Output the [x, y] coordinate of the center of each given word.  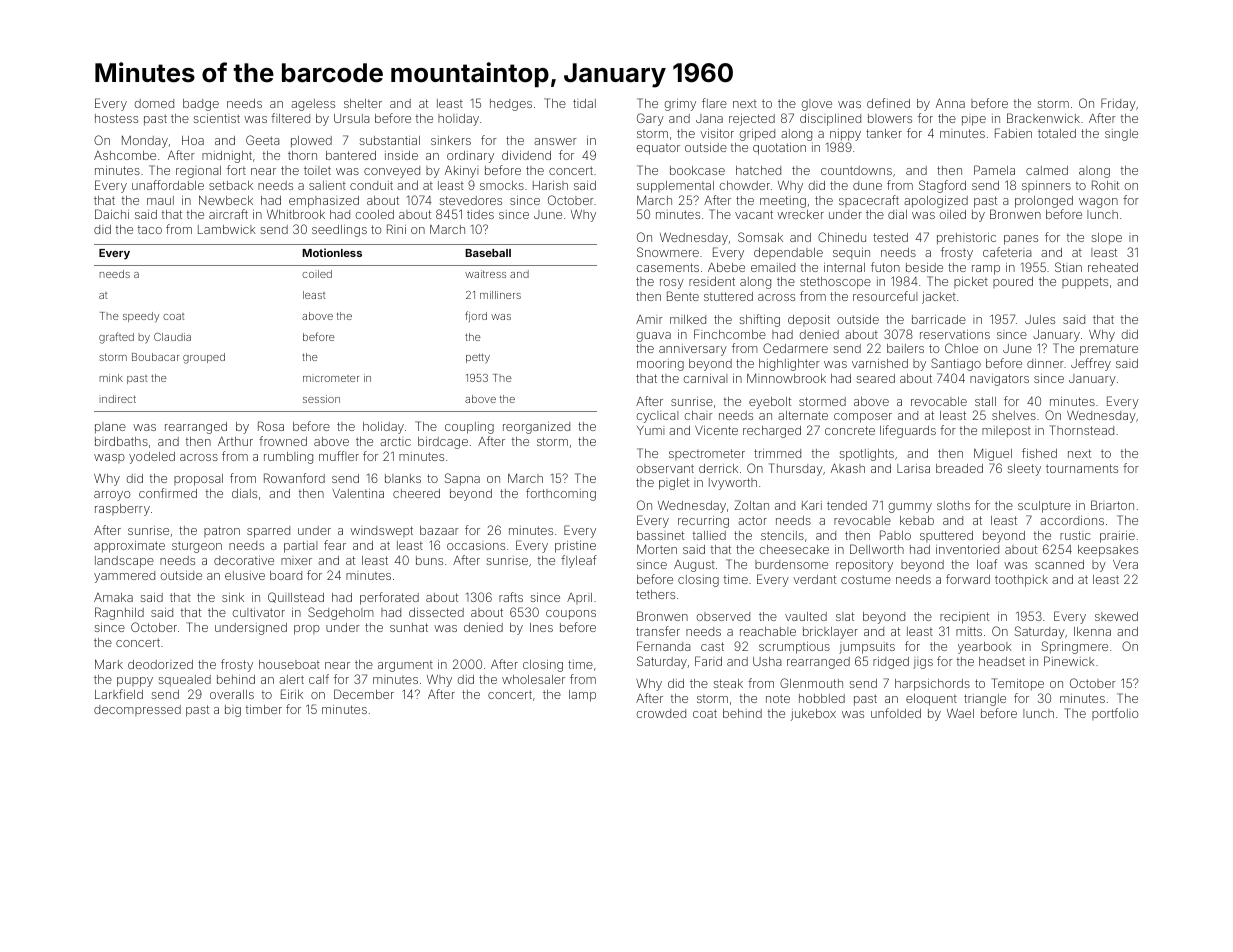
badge [201, 105]
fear [335, 545]
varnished [880, 363]
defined [888, 103]
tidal [584, 103]
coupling [469, 428]
